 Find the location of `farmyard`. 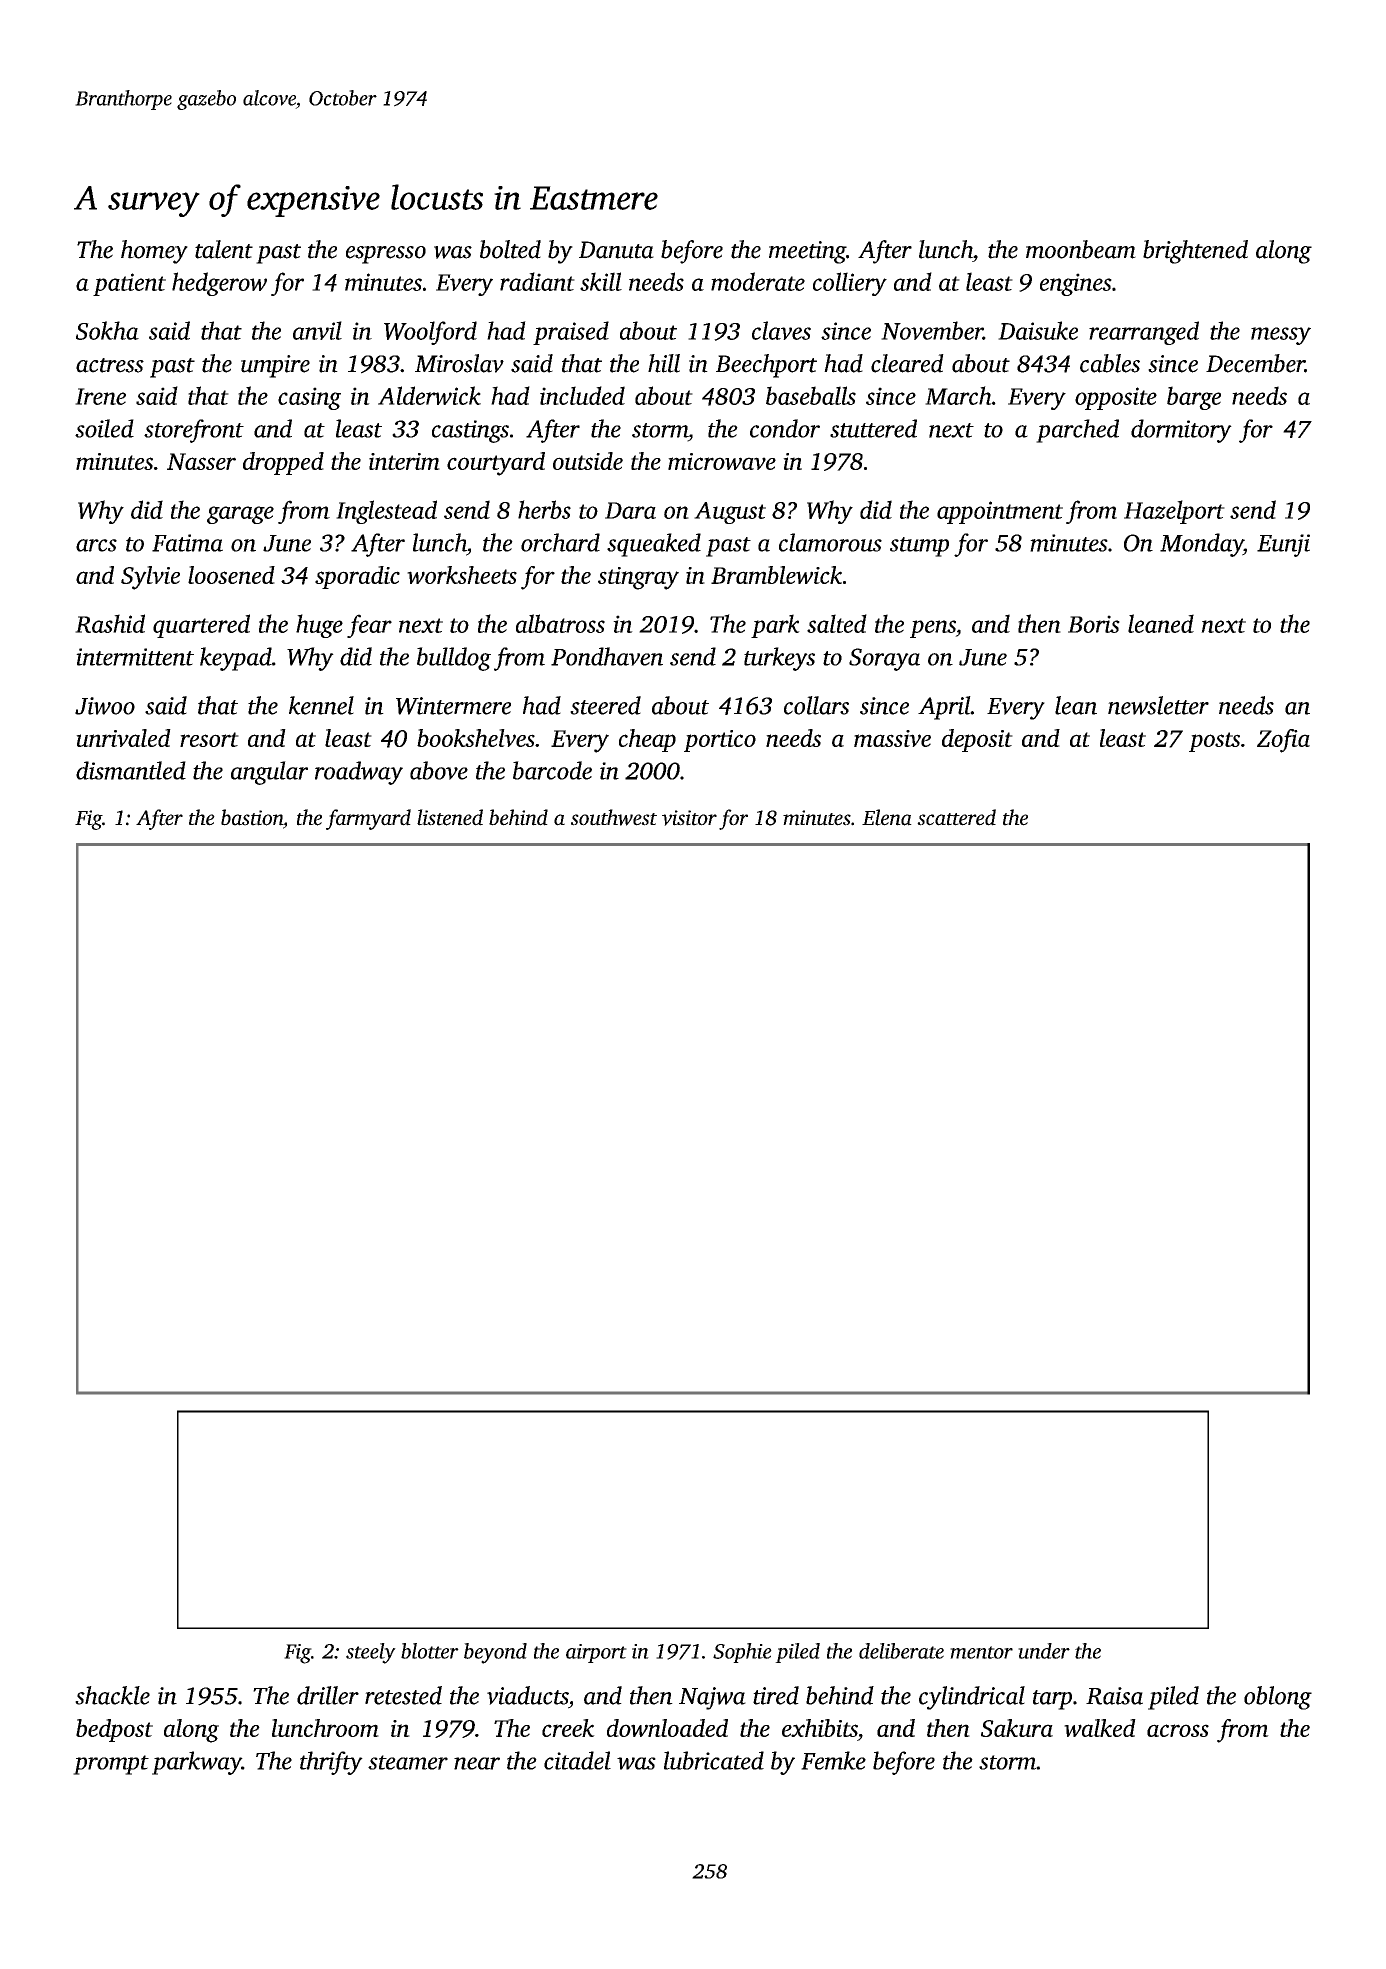

farmyard is located at coordinates (368, 819).
